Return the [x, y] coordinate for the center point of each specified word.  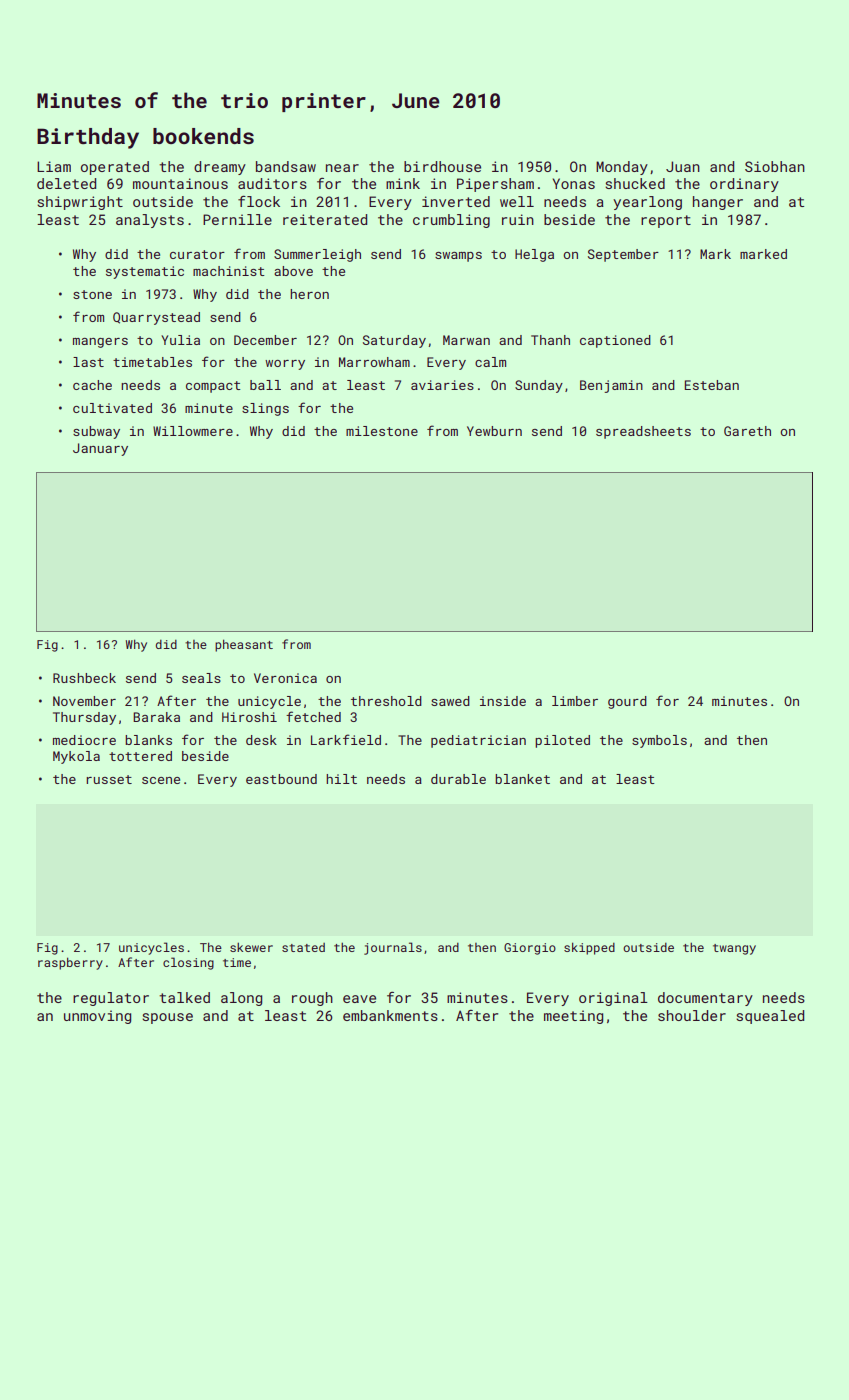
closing [188, 963]
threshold [386, 701]
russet [109, 779]
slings [265, 409]
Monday [622, 168]
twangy [734, 949]
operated [115, 168]
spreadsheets [643, 432]
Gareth [747, 431]
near [342, 168]
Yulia [180, 340]
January [100, 449]
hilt [341, 779]
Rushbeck [84, 678]
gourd [627, 702]
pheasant [244, 645]
